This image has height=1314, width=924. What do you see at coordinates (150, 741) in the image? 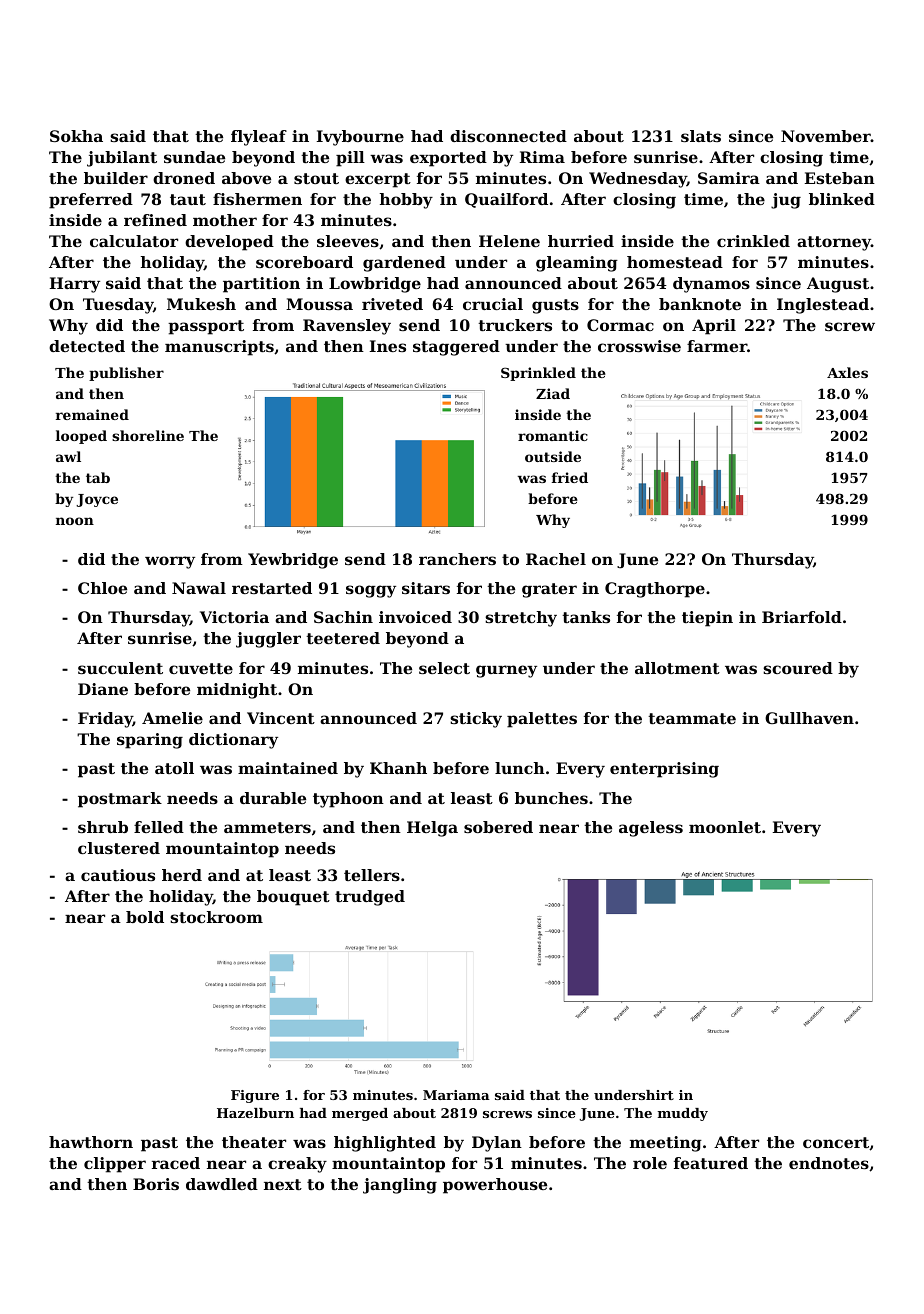
I see `sparing` at bounding box center [150, 741].
